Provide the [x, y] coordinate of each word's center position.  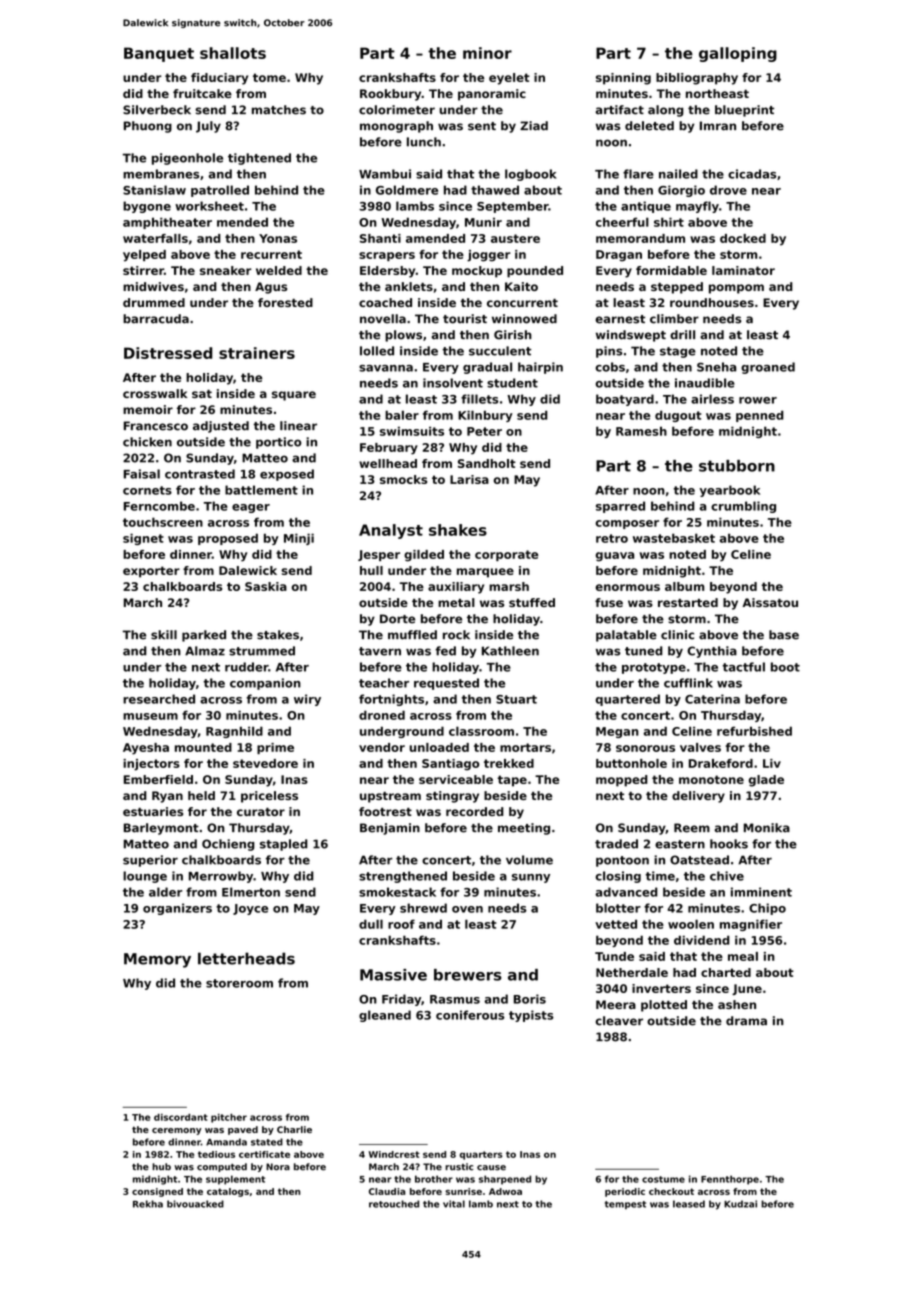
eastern [680, 844]
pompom [736, 289]
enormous [627, 587]
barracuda [156, 319]
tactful [743, 667]
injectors [151, 765]
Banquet [159, 54]
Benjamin [390, 829]
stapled [284, 845]
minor [487, 53]
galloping [738, 54]
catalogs [228, 1192]
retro [612, 538]
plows [403, 336]
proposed [228, 539]
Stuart [516, 699]
